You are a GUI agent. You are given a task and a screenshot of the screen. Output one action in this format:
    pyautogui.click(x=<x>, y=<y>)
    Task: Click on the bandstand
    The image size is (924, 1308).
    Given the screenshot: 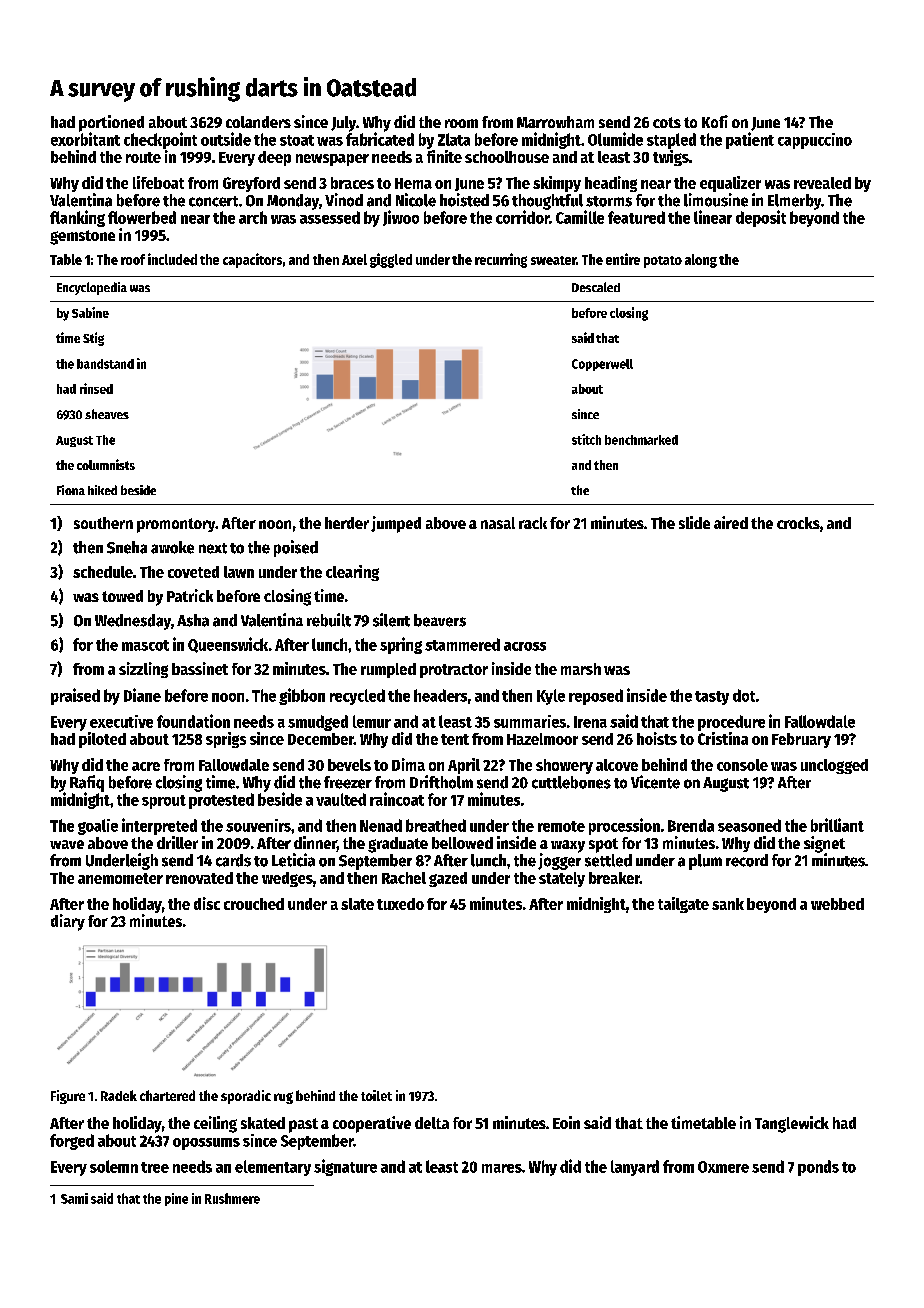 What is the action you would take?
    pyautogui.click(x=105, y=364)
